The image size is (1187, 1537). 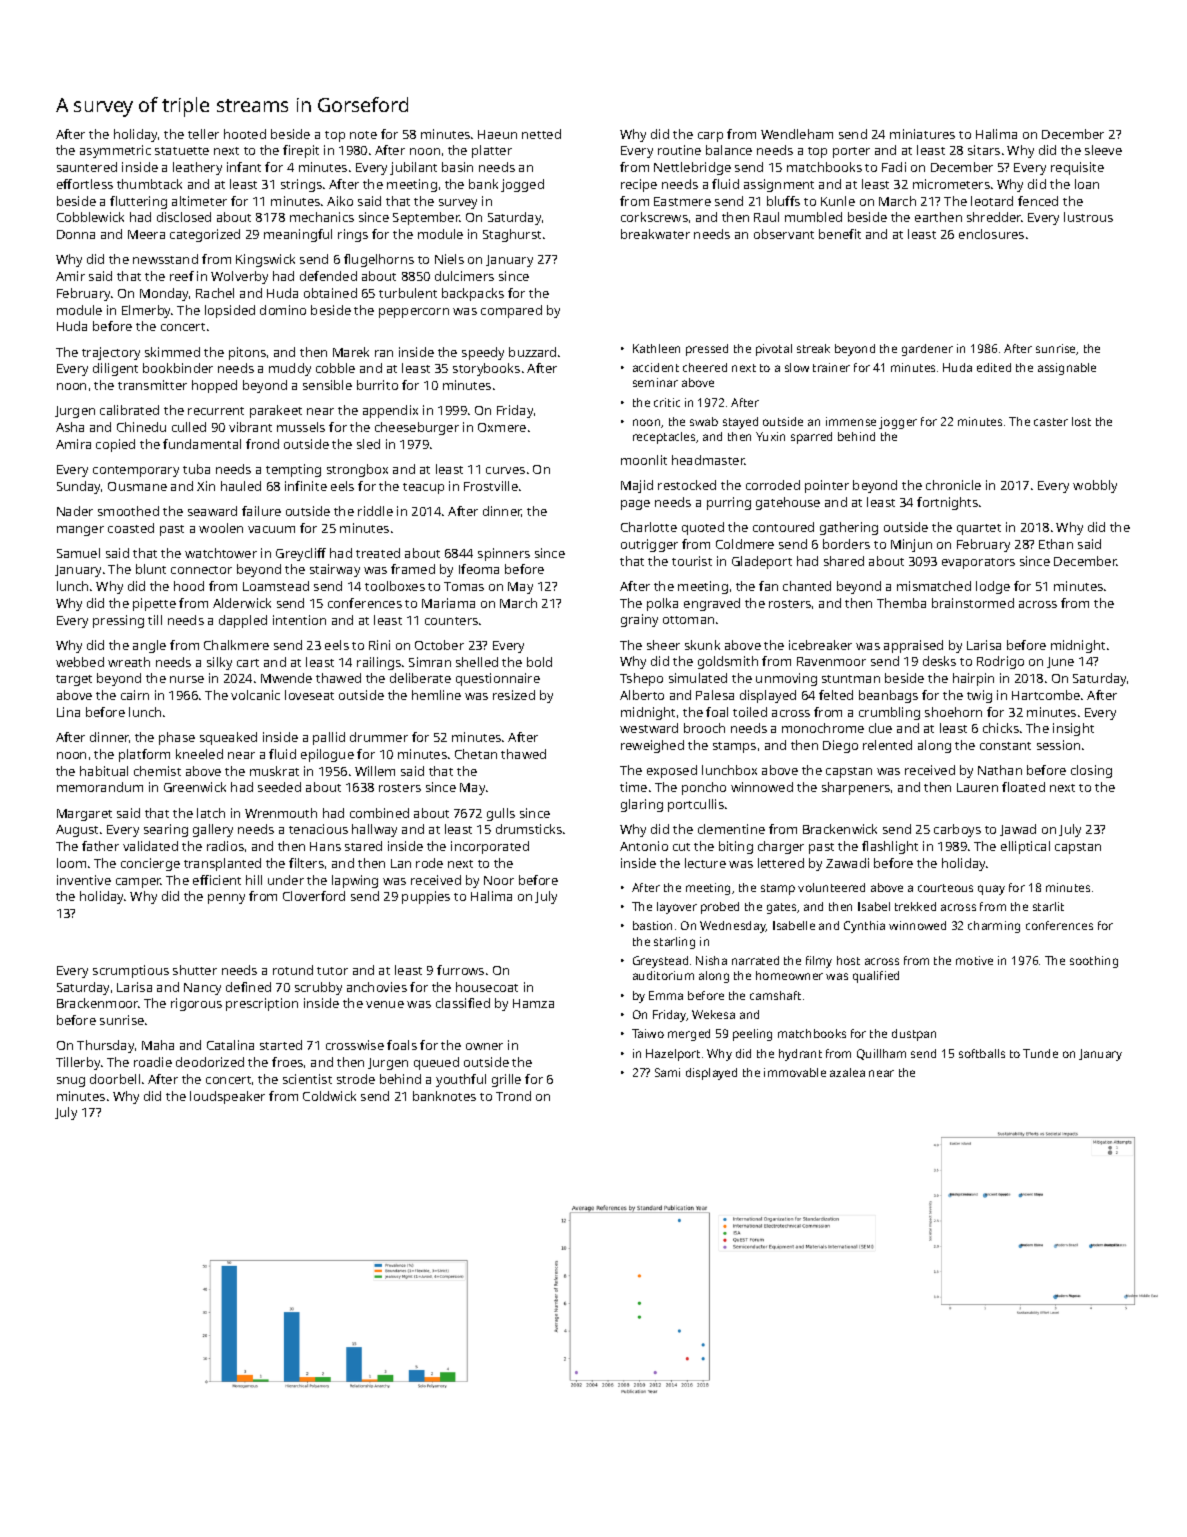 I want to click on pressing, so click(x=118, y=621).
